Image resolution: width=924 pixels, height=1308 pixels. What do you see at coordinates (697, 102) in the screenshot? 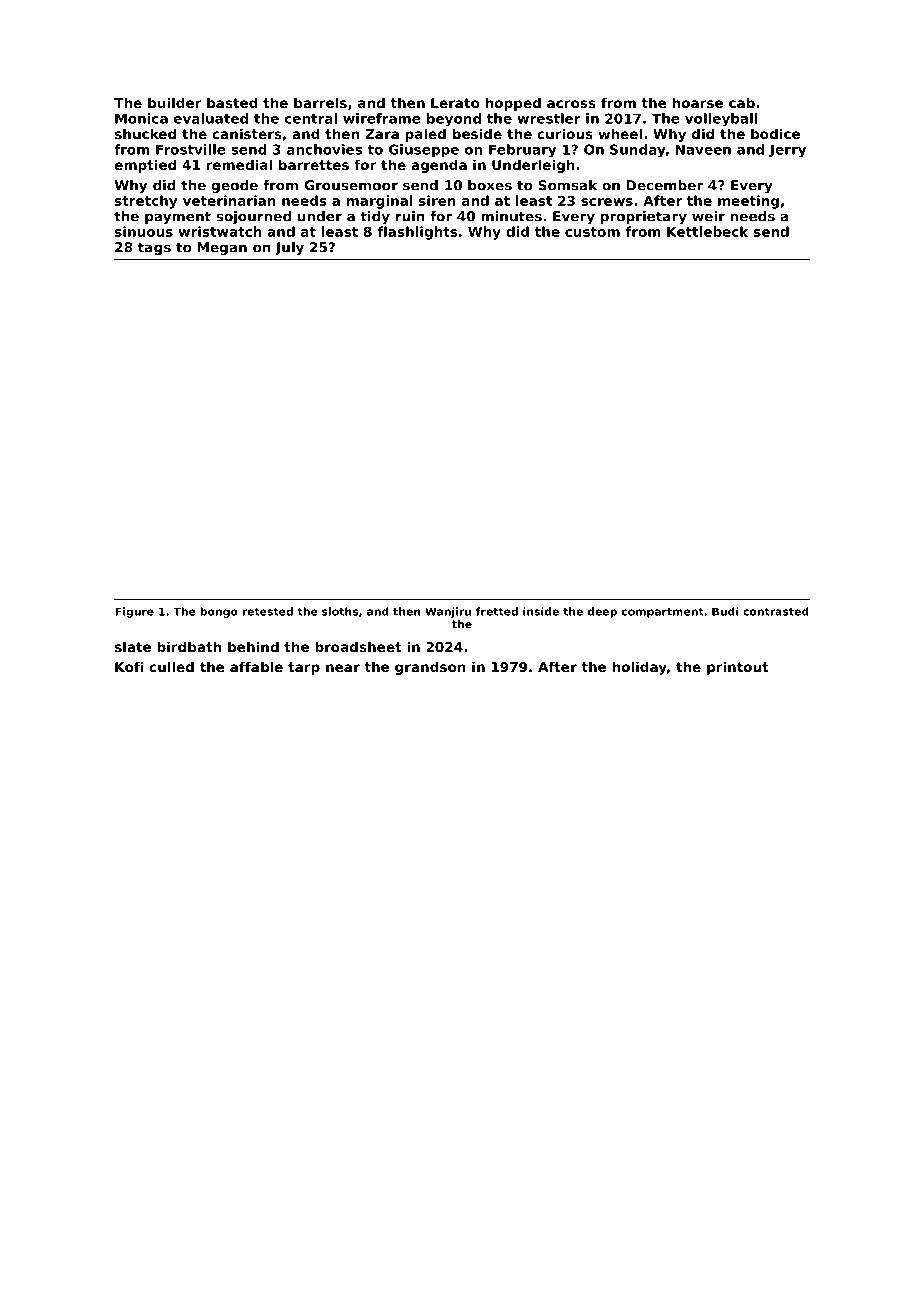
I see `hoarse` at bounding box center [697, 102].
